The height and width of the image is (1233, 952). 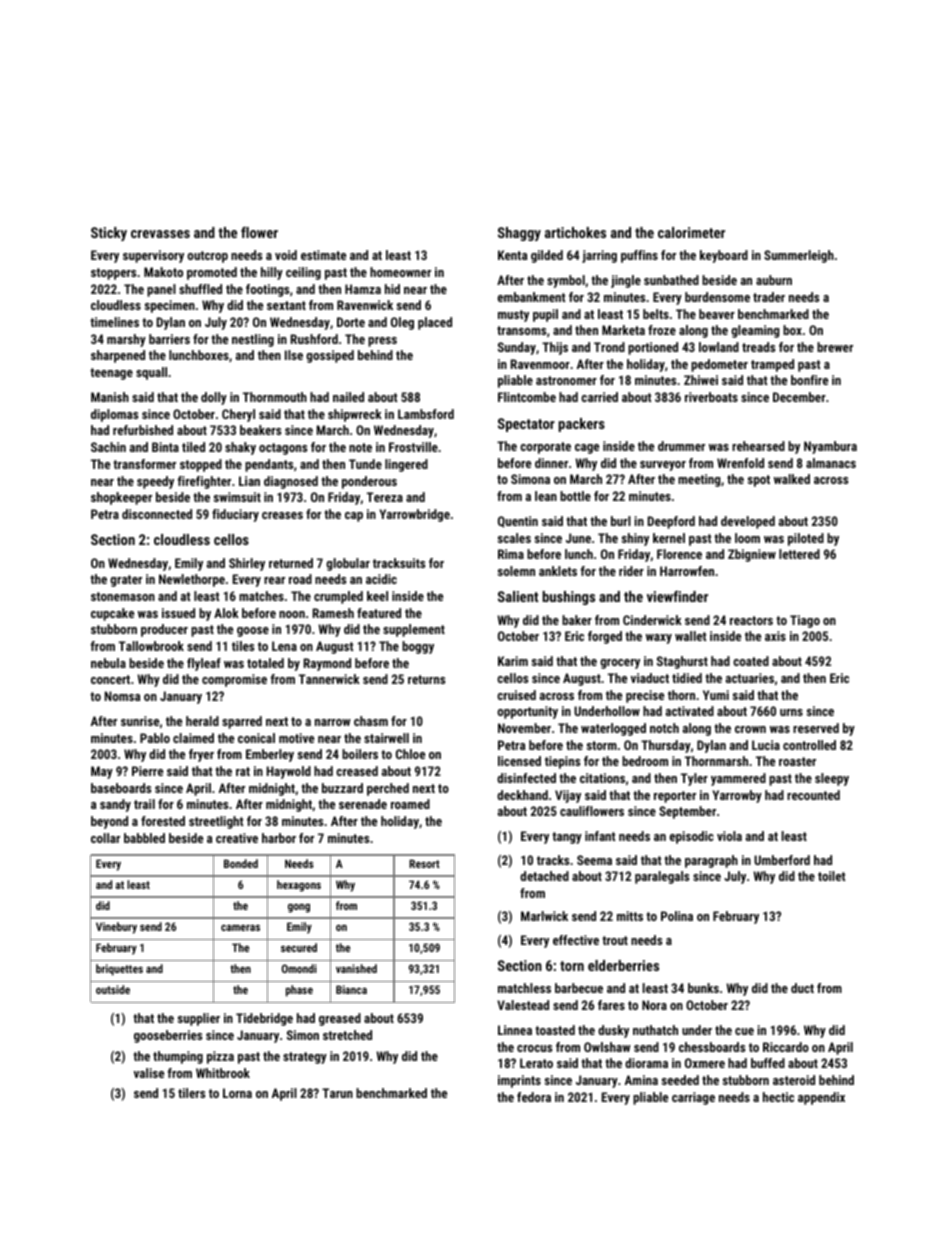 I want to click on Tiago, so click(x=805, y=621).
